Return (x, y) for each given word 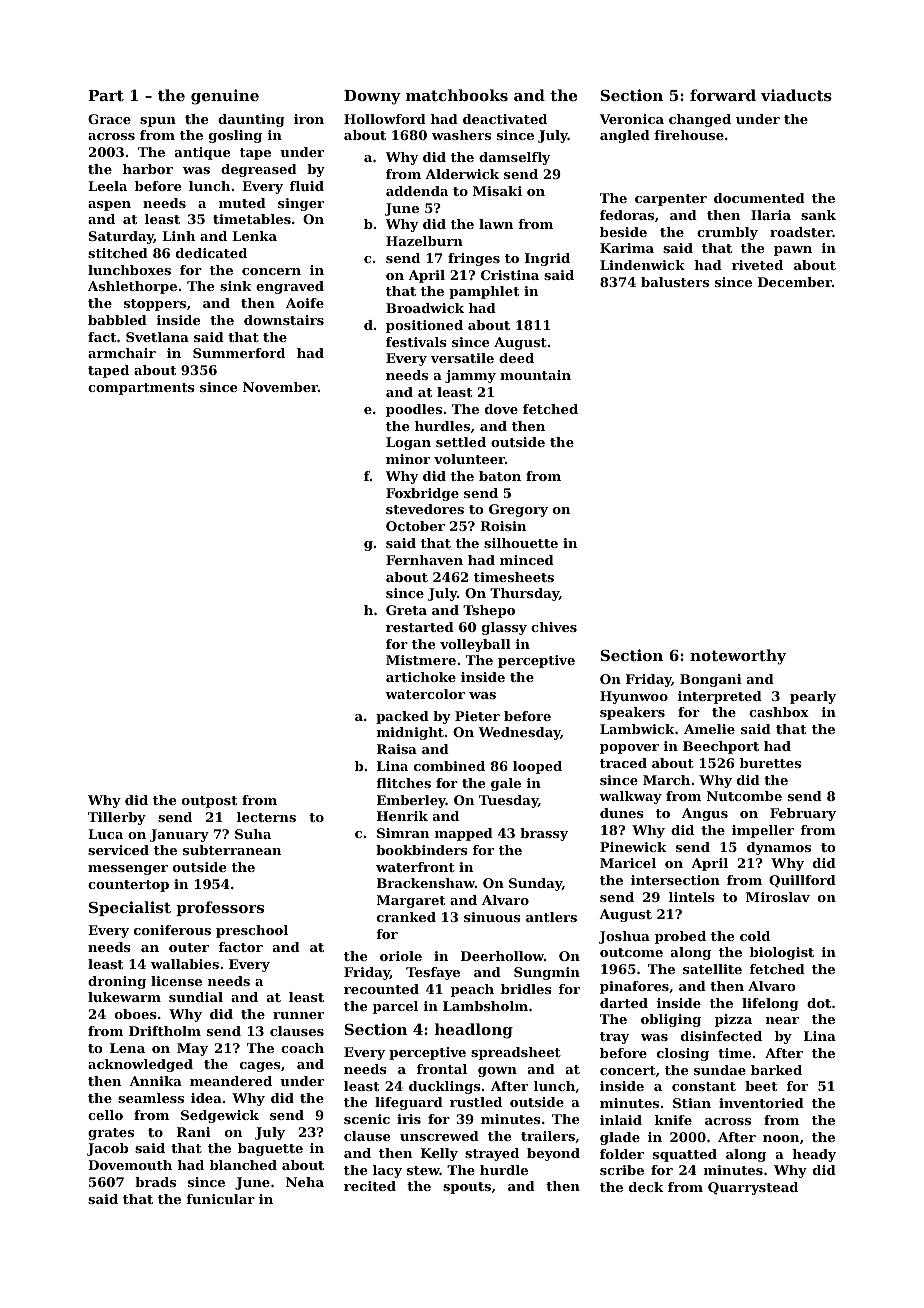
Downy (372, 97)
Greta (406, 610)
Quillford (802, 881)
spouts (467, 1188)
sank (818, 215)
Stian (692, 1103)
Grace (109, 119)
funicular (220, 1199)
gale (506, 784)
